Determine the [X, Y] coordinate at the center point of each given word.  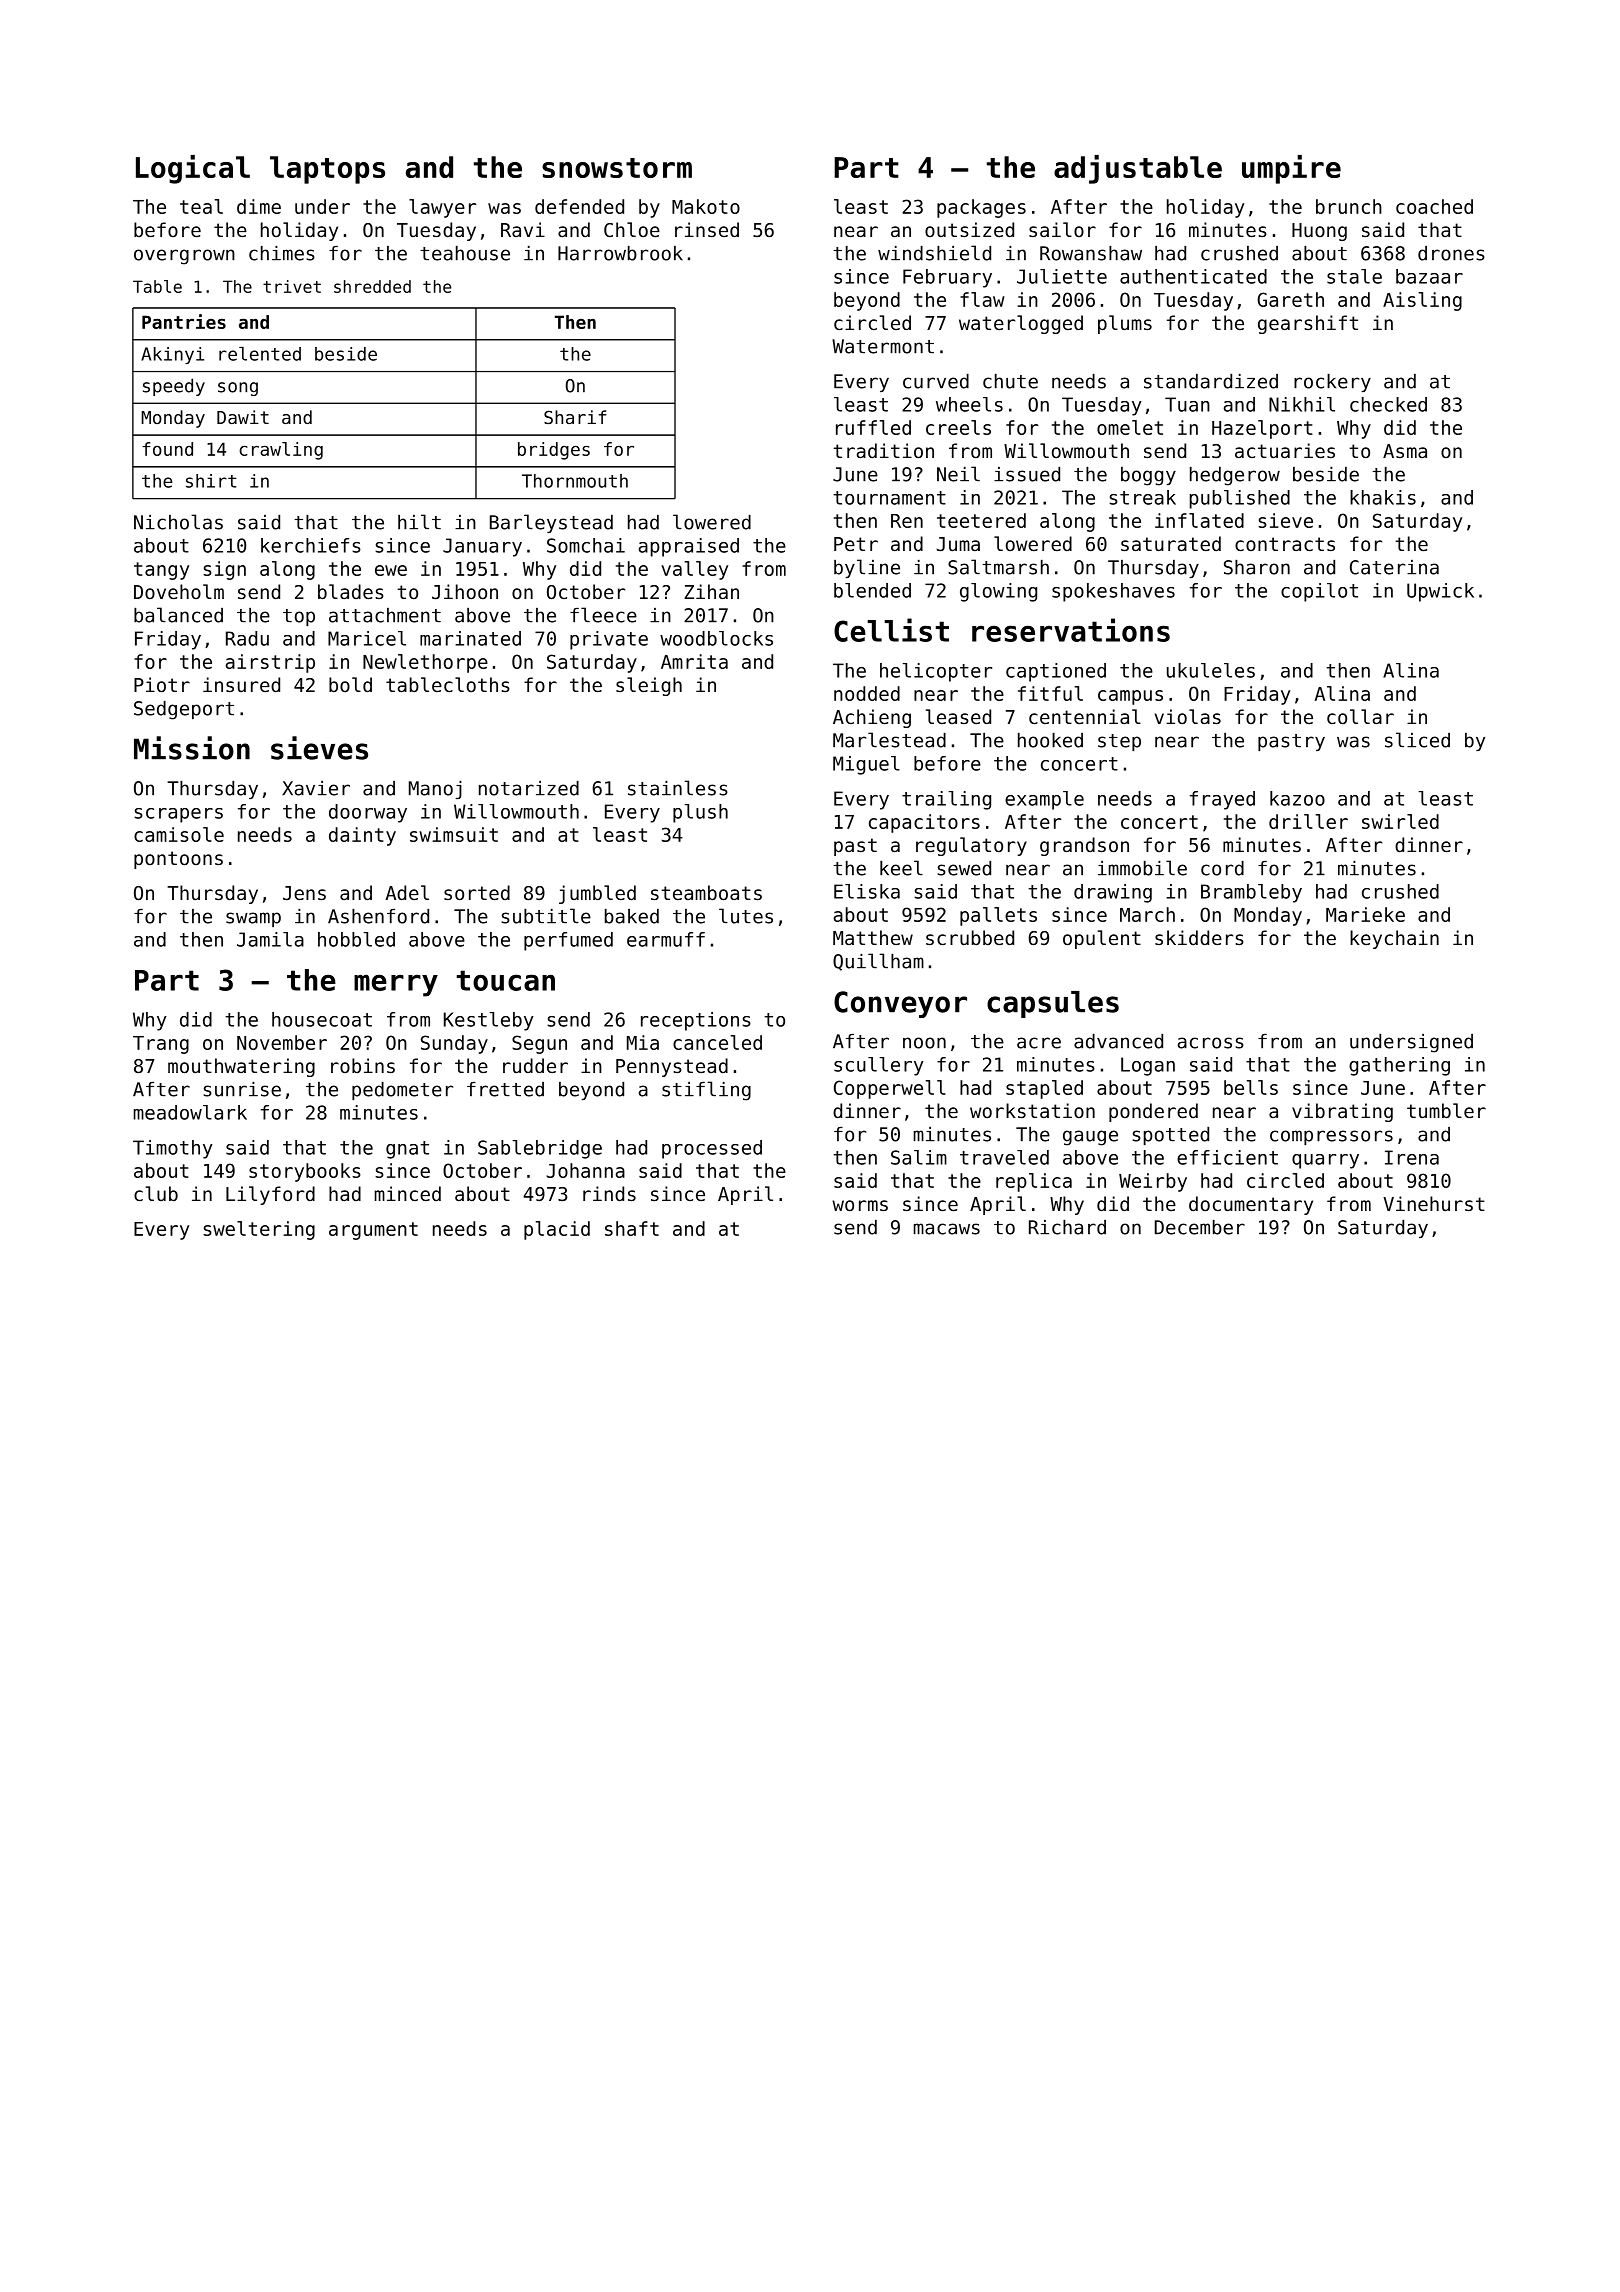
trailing [946, 800]
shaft [632, 1228]
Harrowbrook [620, 253]
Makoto [706, 206]
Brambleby [1251, 893]
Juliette [1062, 276]
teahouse [465, 253]
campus [1130, 697]
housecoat [322, 1019]
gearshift [1308, 324]
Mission [192, 748]
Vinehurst [1434, 1203]
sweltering [259, 1230]
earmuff [666, 939]
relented [260, 354]
